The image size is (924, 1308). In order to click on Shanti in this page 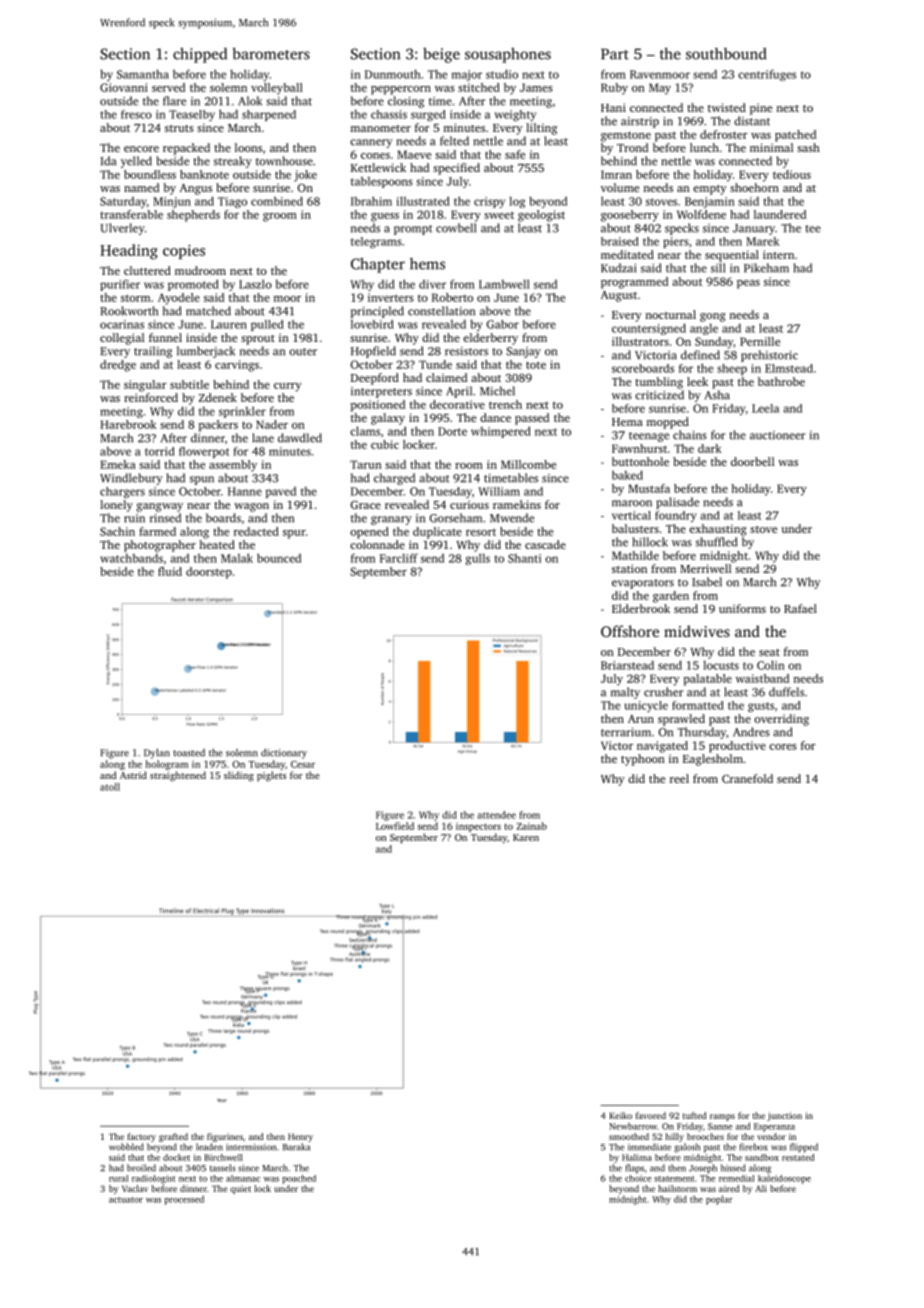, I will do `click(524, 558)`.
